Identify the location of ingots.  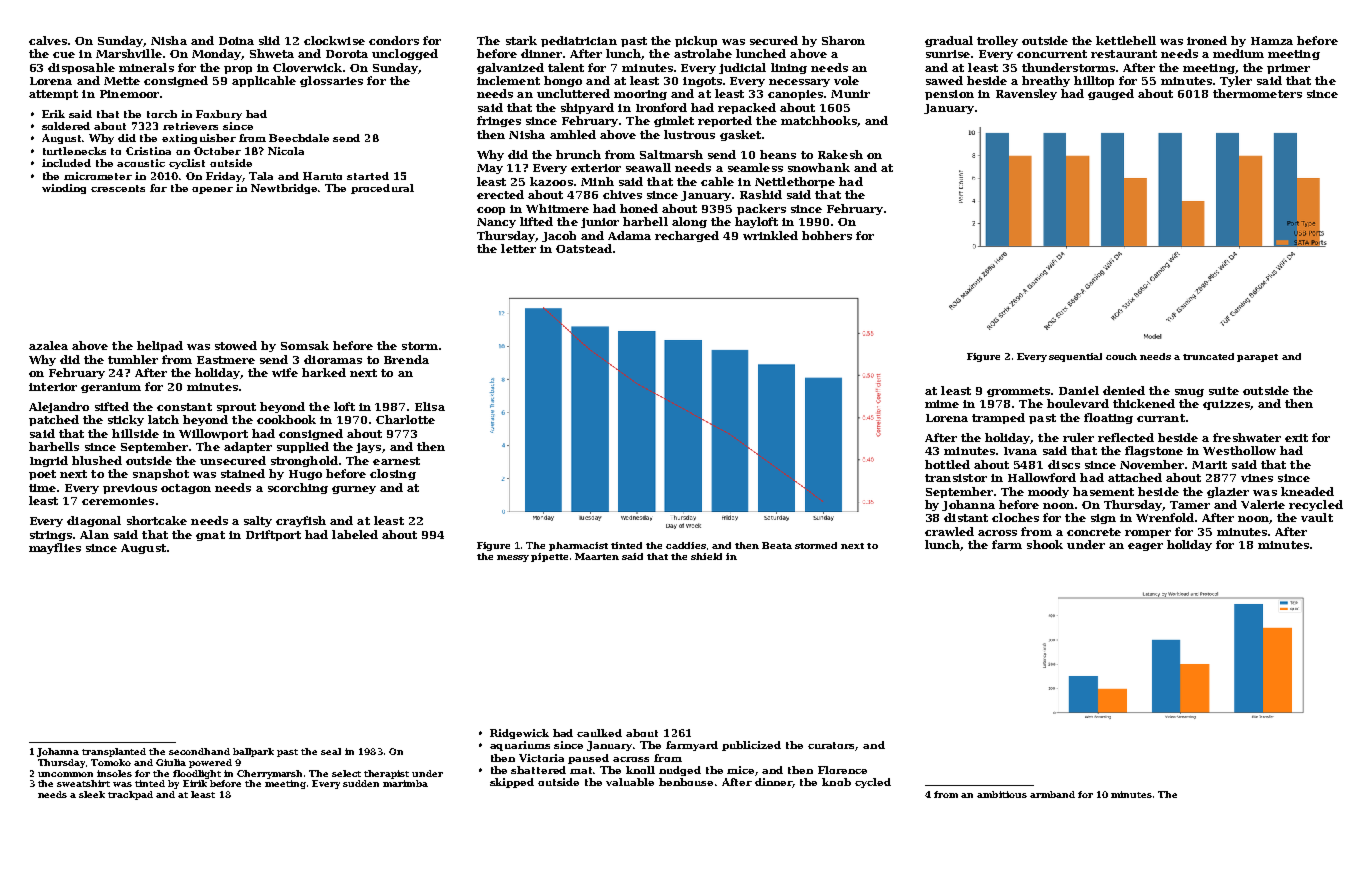
(702, 82).
